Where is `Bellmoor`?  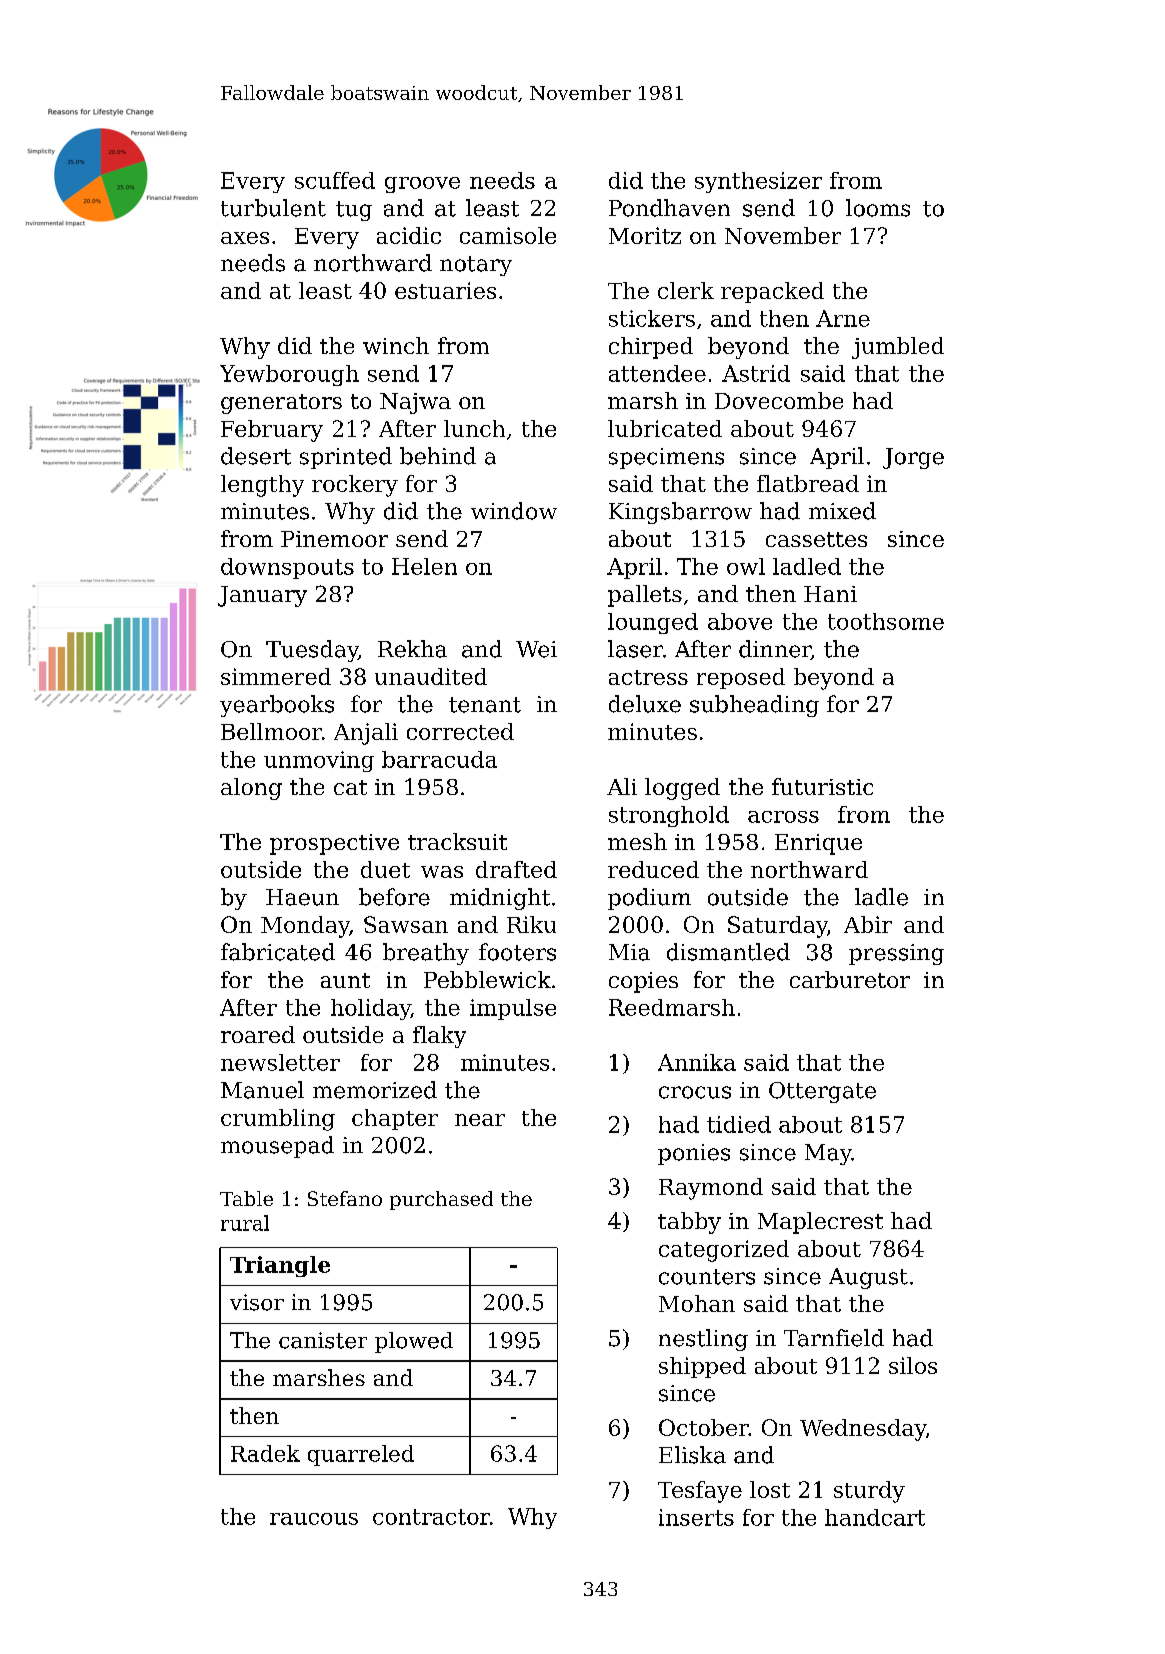 Bellmoor is located at coordinates (271, 731).
